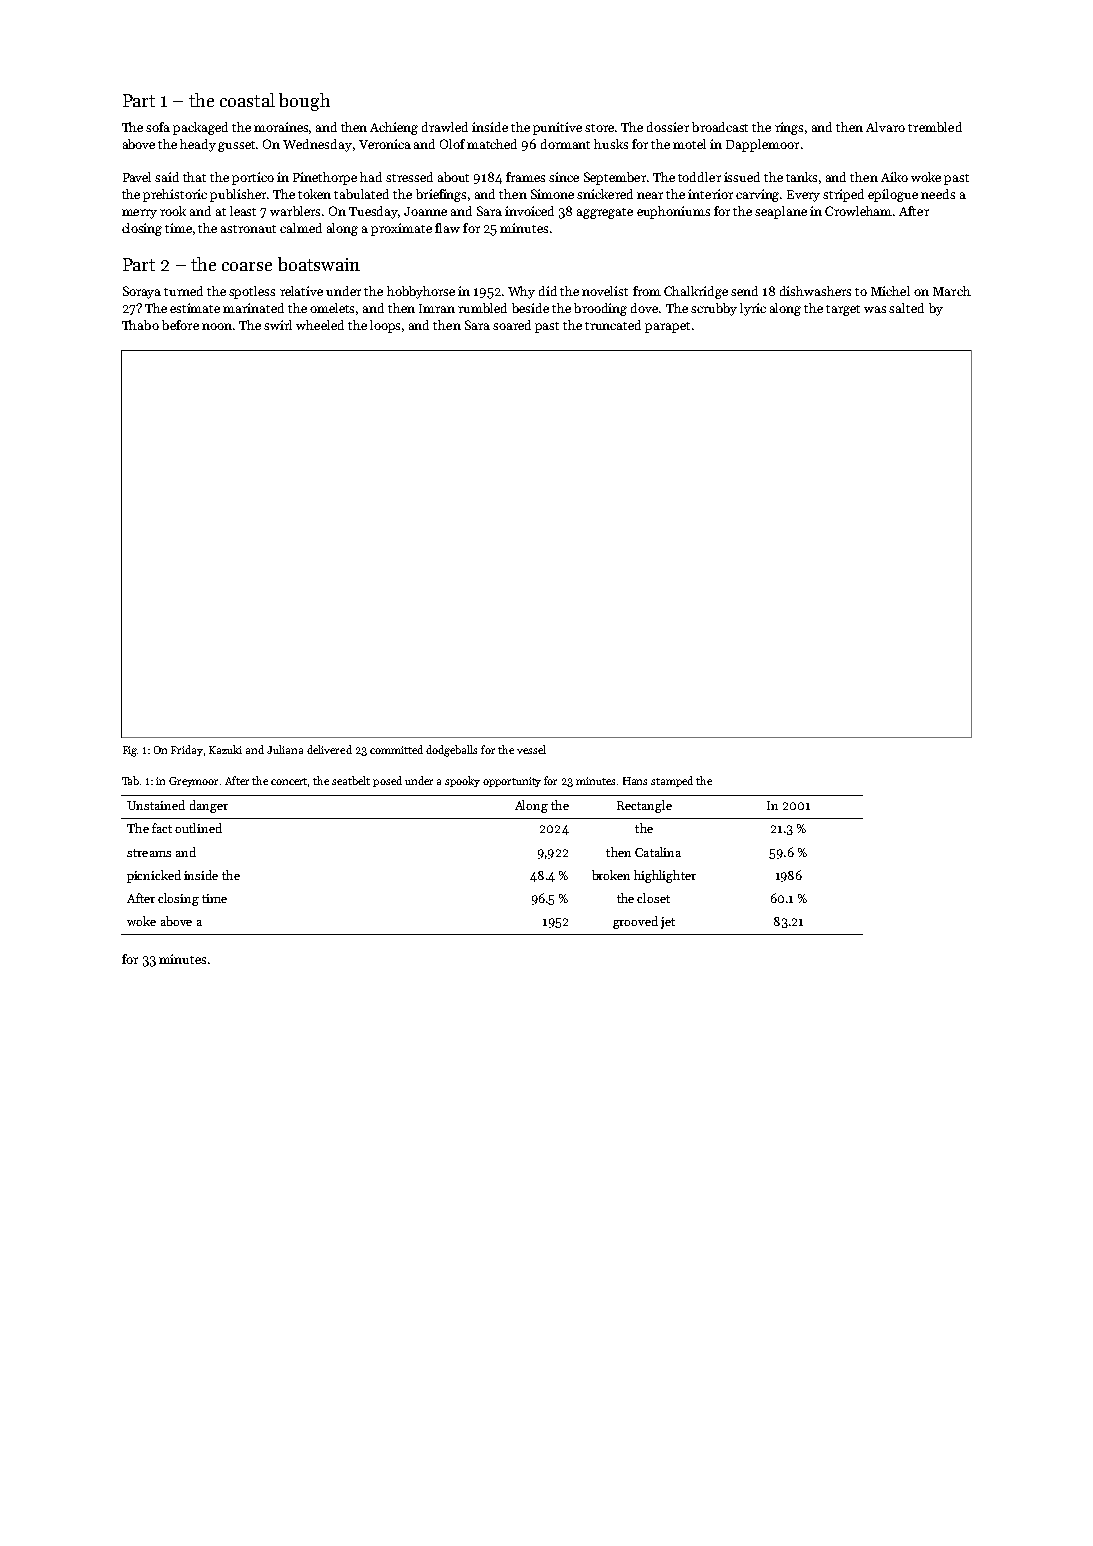 The height and width of the document is (1546, 1093). I want to click on Juliana, so click(285, 749).
